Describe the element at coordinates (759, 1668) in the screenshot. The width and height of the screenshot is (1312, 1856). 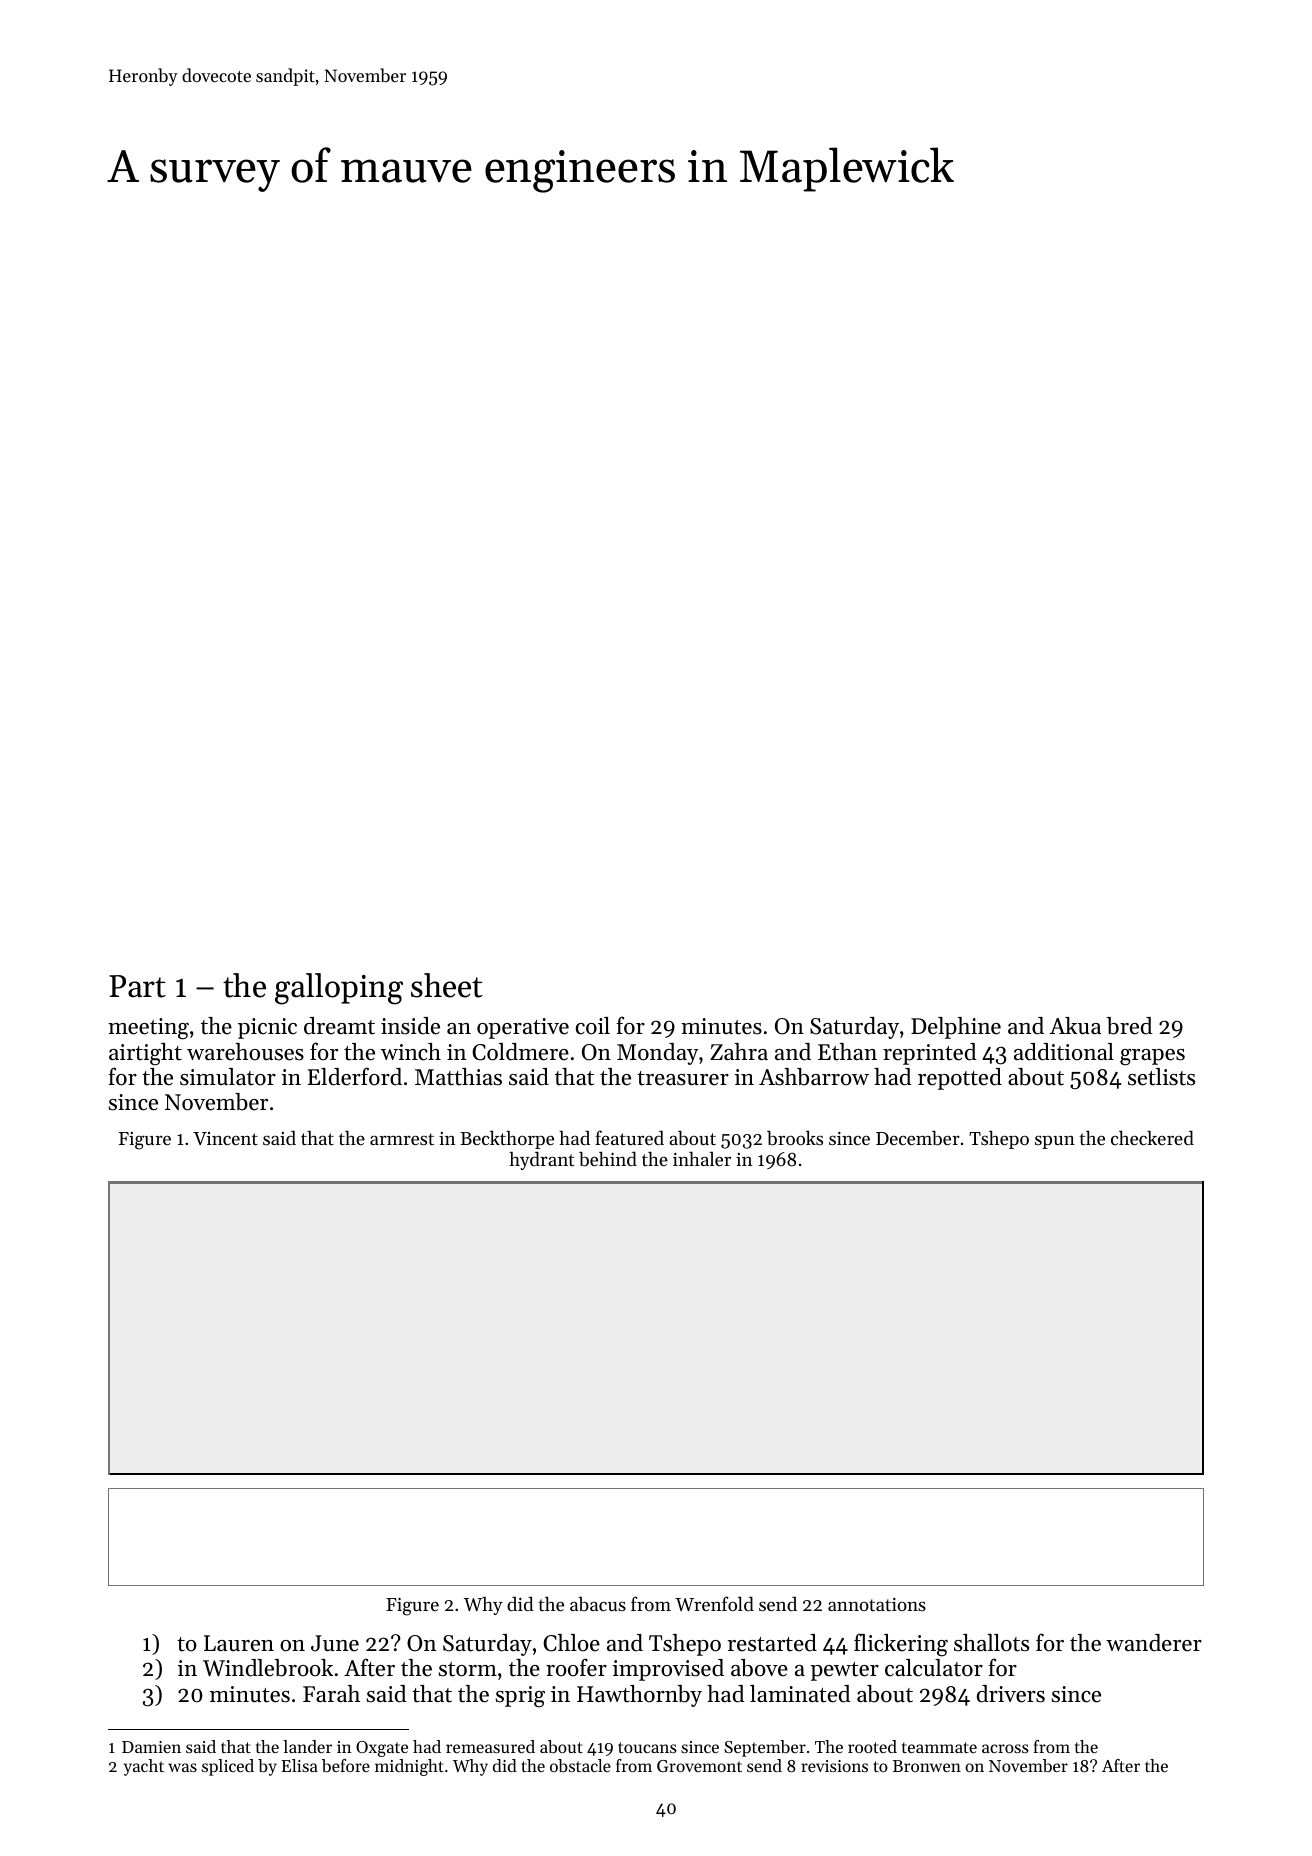
I see `above` at that location.
